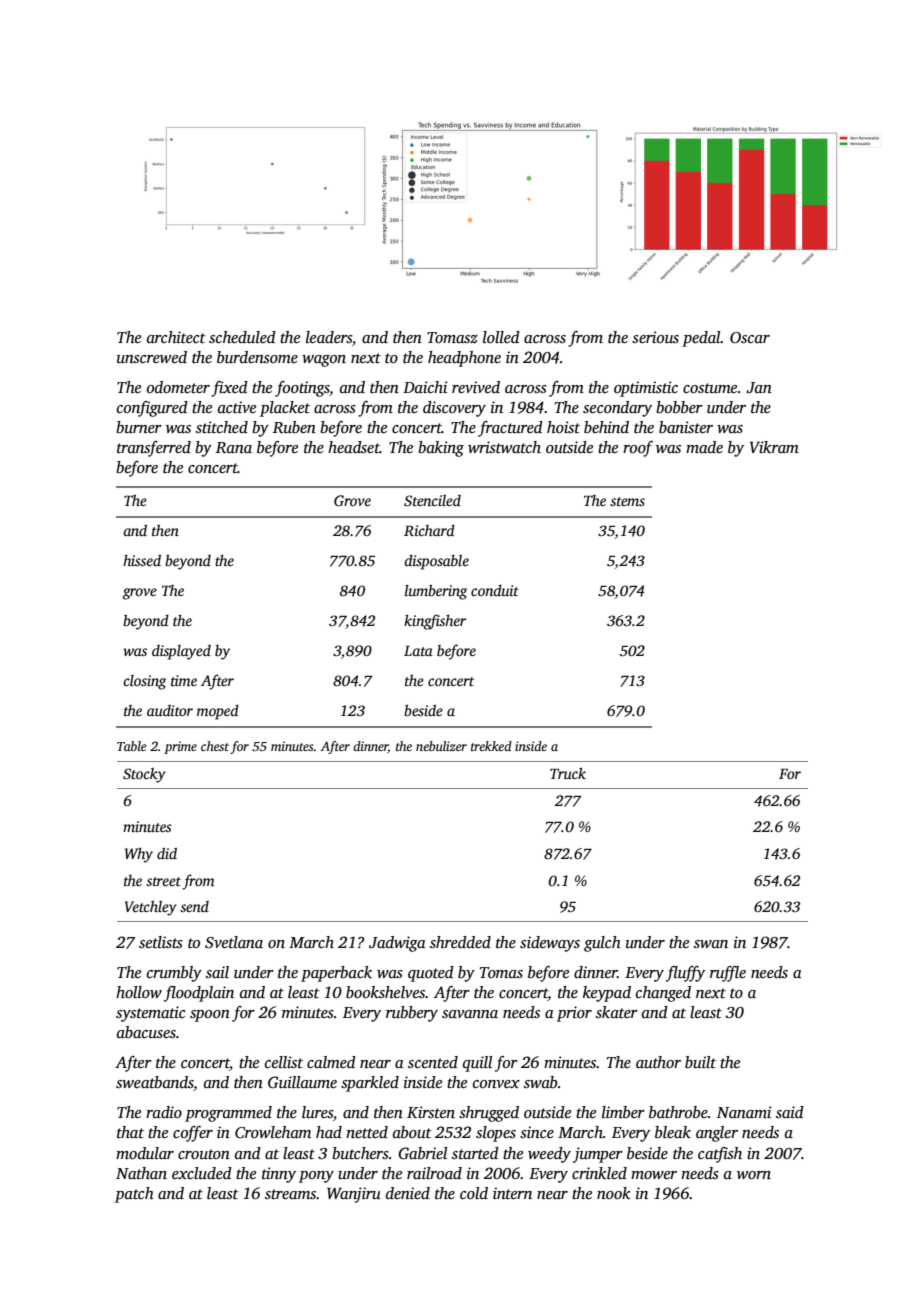 The image size is (924, 1308). What do you see at coordinates (495, 590) in the document?
I see `conduit` at bounding box center [495, 590].
